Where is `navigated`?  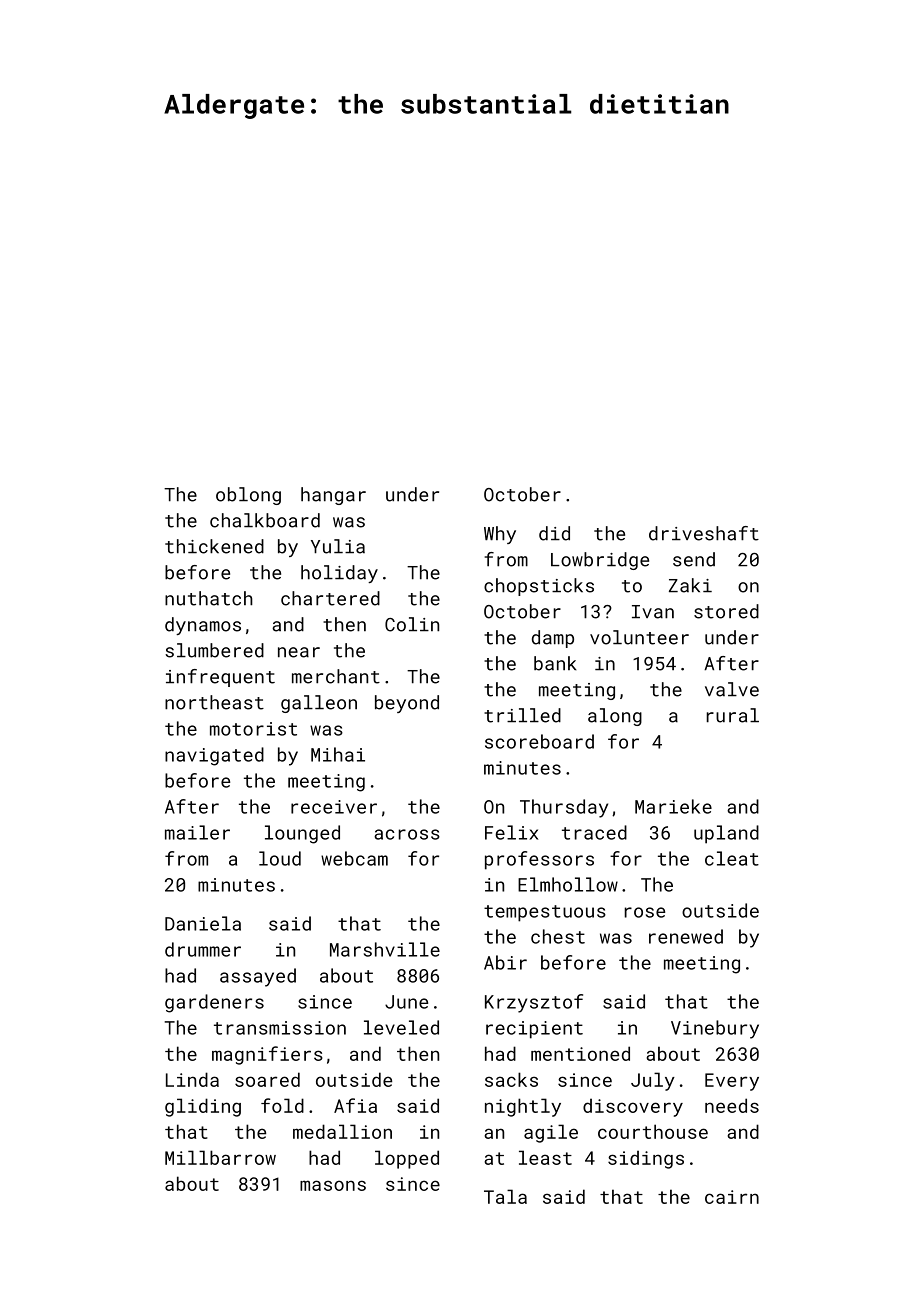
navigated is located at coordinates (214, 756).
